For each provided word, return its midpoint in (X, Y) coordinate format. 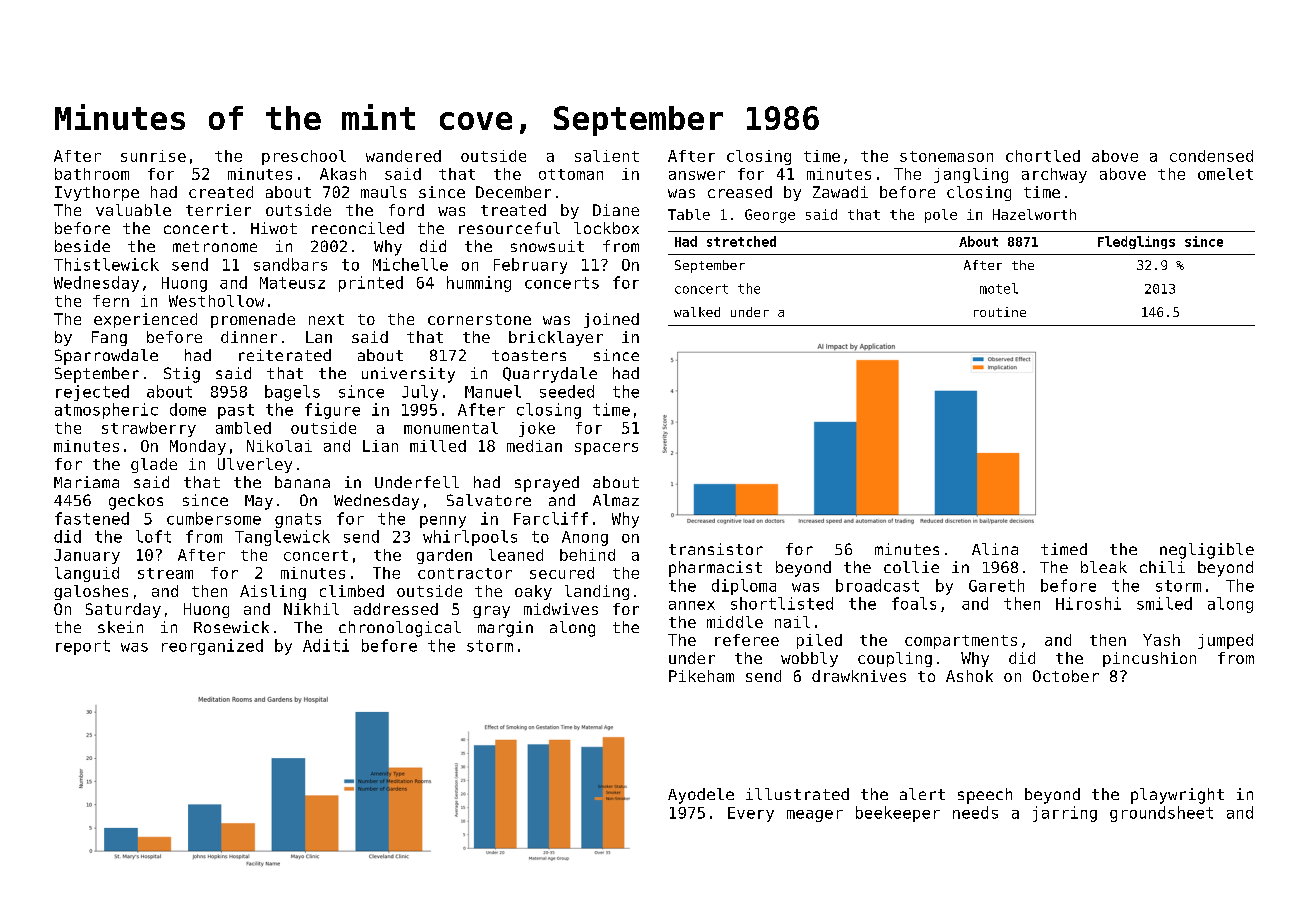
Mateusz (292, 283)
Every (751, 814)
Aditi (326, 645)
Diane (616, 210)
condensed (1211, 156)
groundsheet (1161, 814)
